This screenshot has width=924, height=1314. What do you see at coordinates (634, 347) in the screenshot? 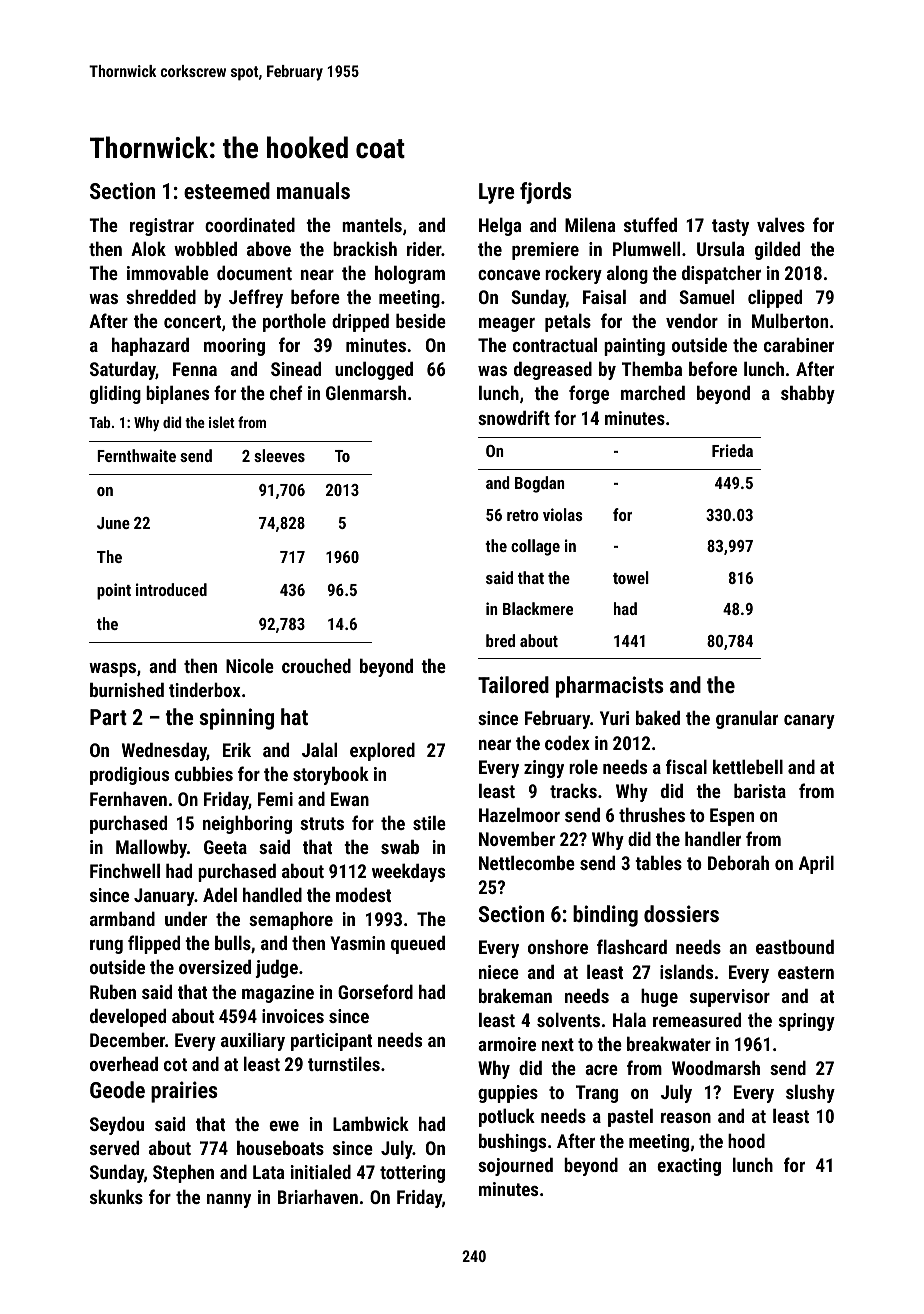
I see `painting` at bounding box center [634, 347].
